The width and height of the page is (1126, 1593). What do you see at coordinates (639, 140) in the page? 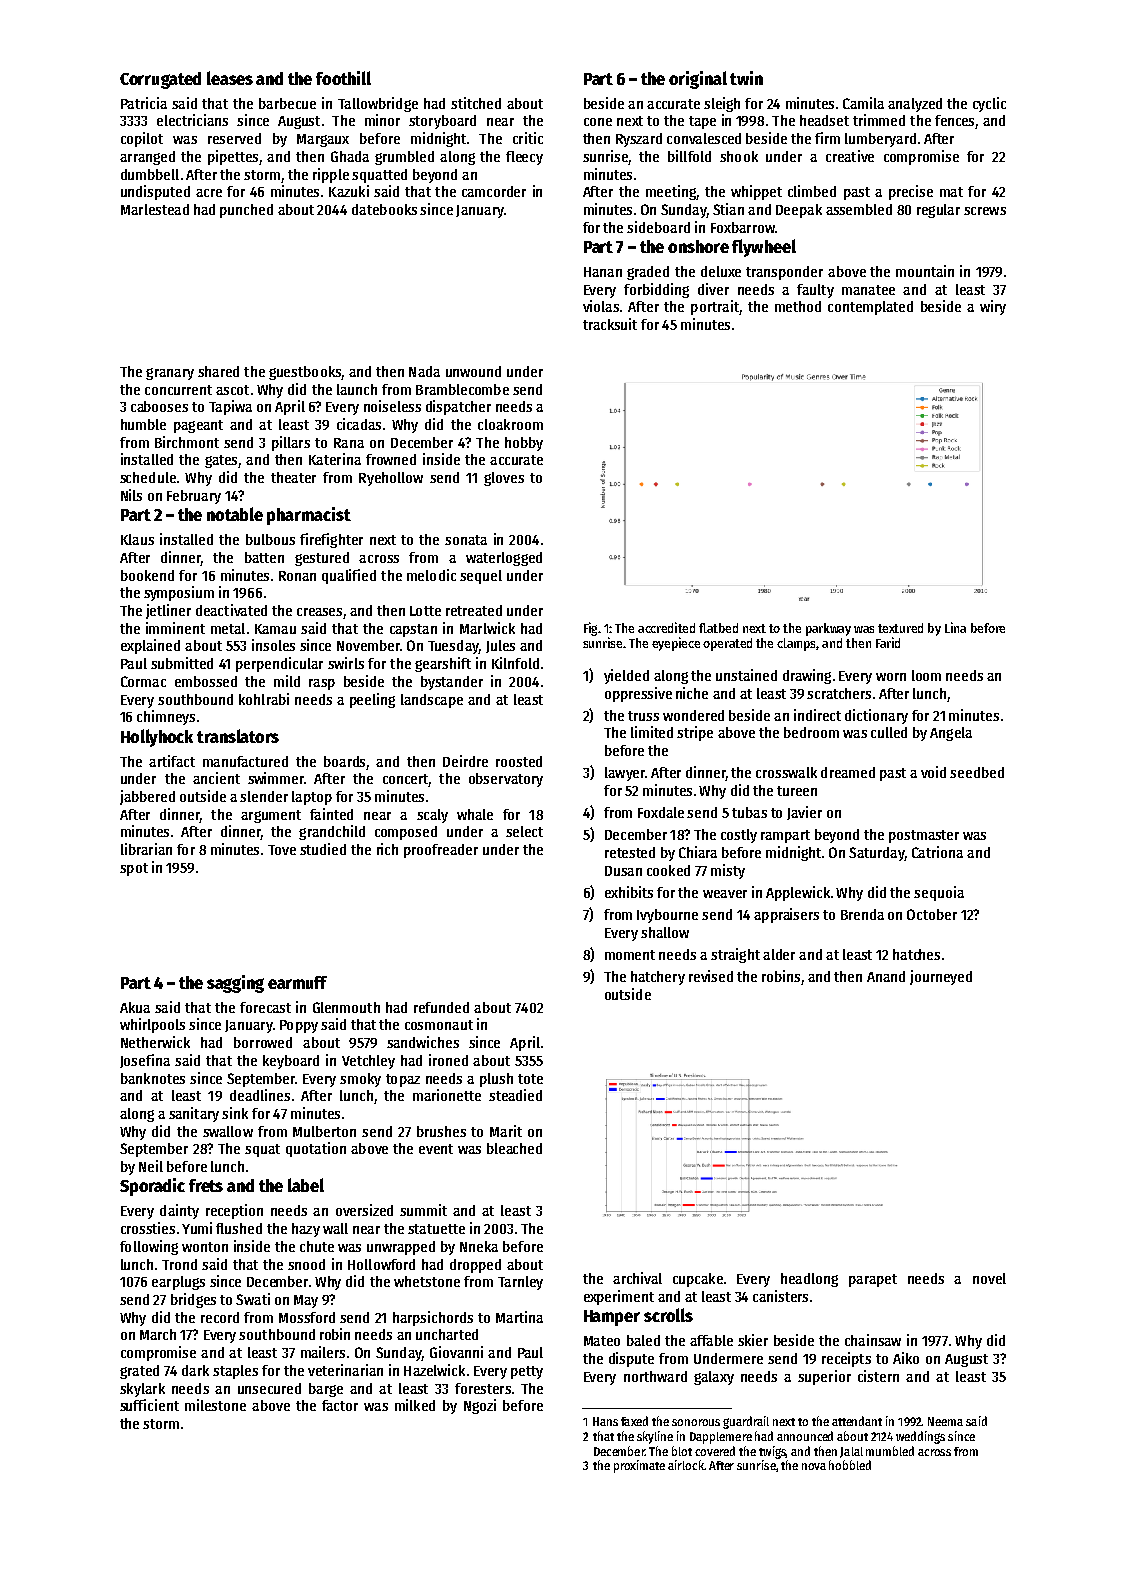
I see `Ryszard` at bounding box center [639, 140].
